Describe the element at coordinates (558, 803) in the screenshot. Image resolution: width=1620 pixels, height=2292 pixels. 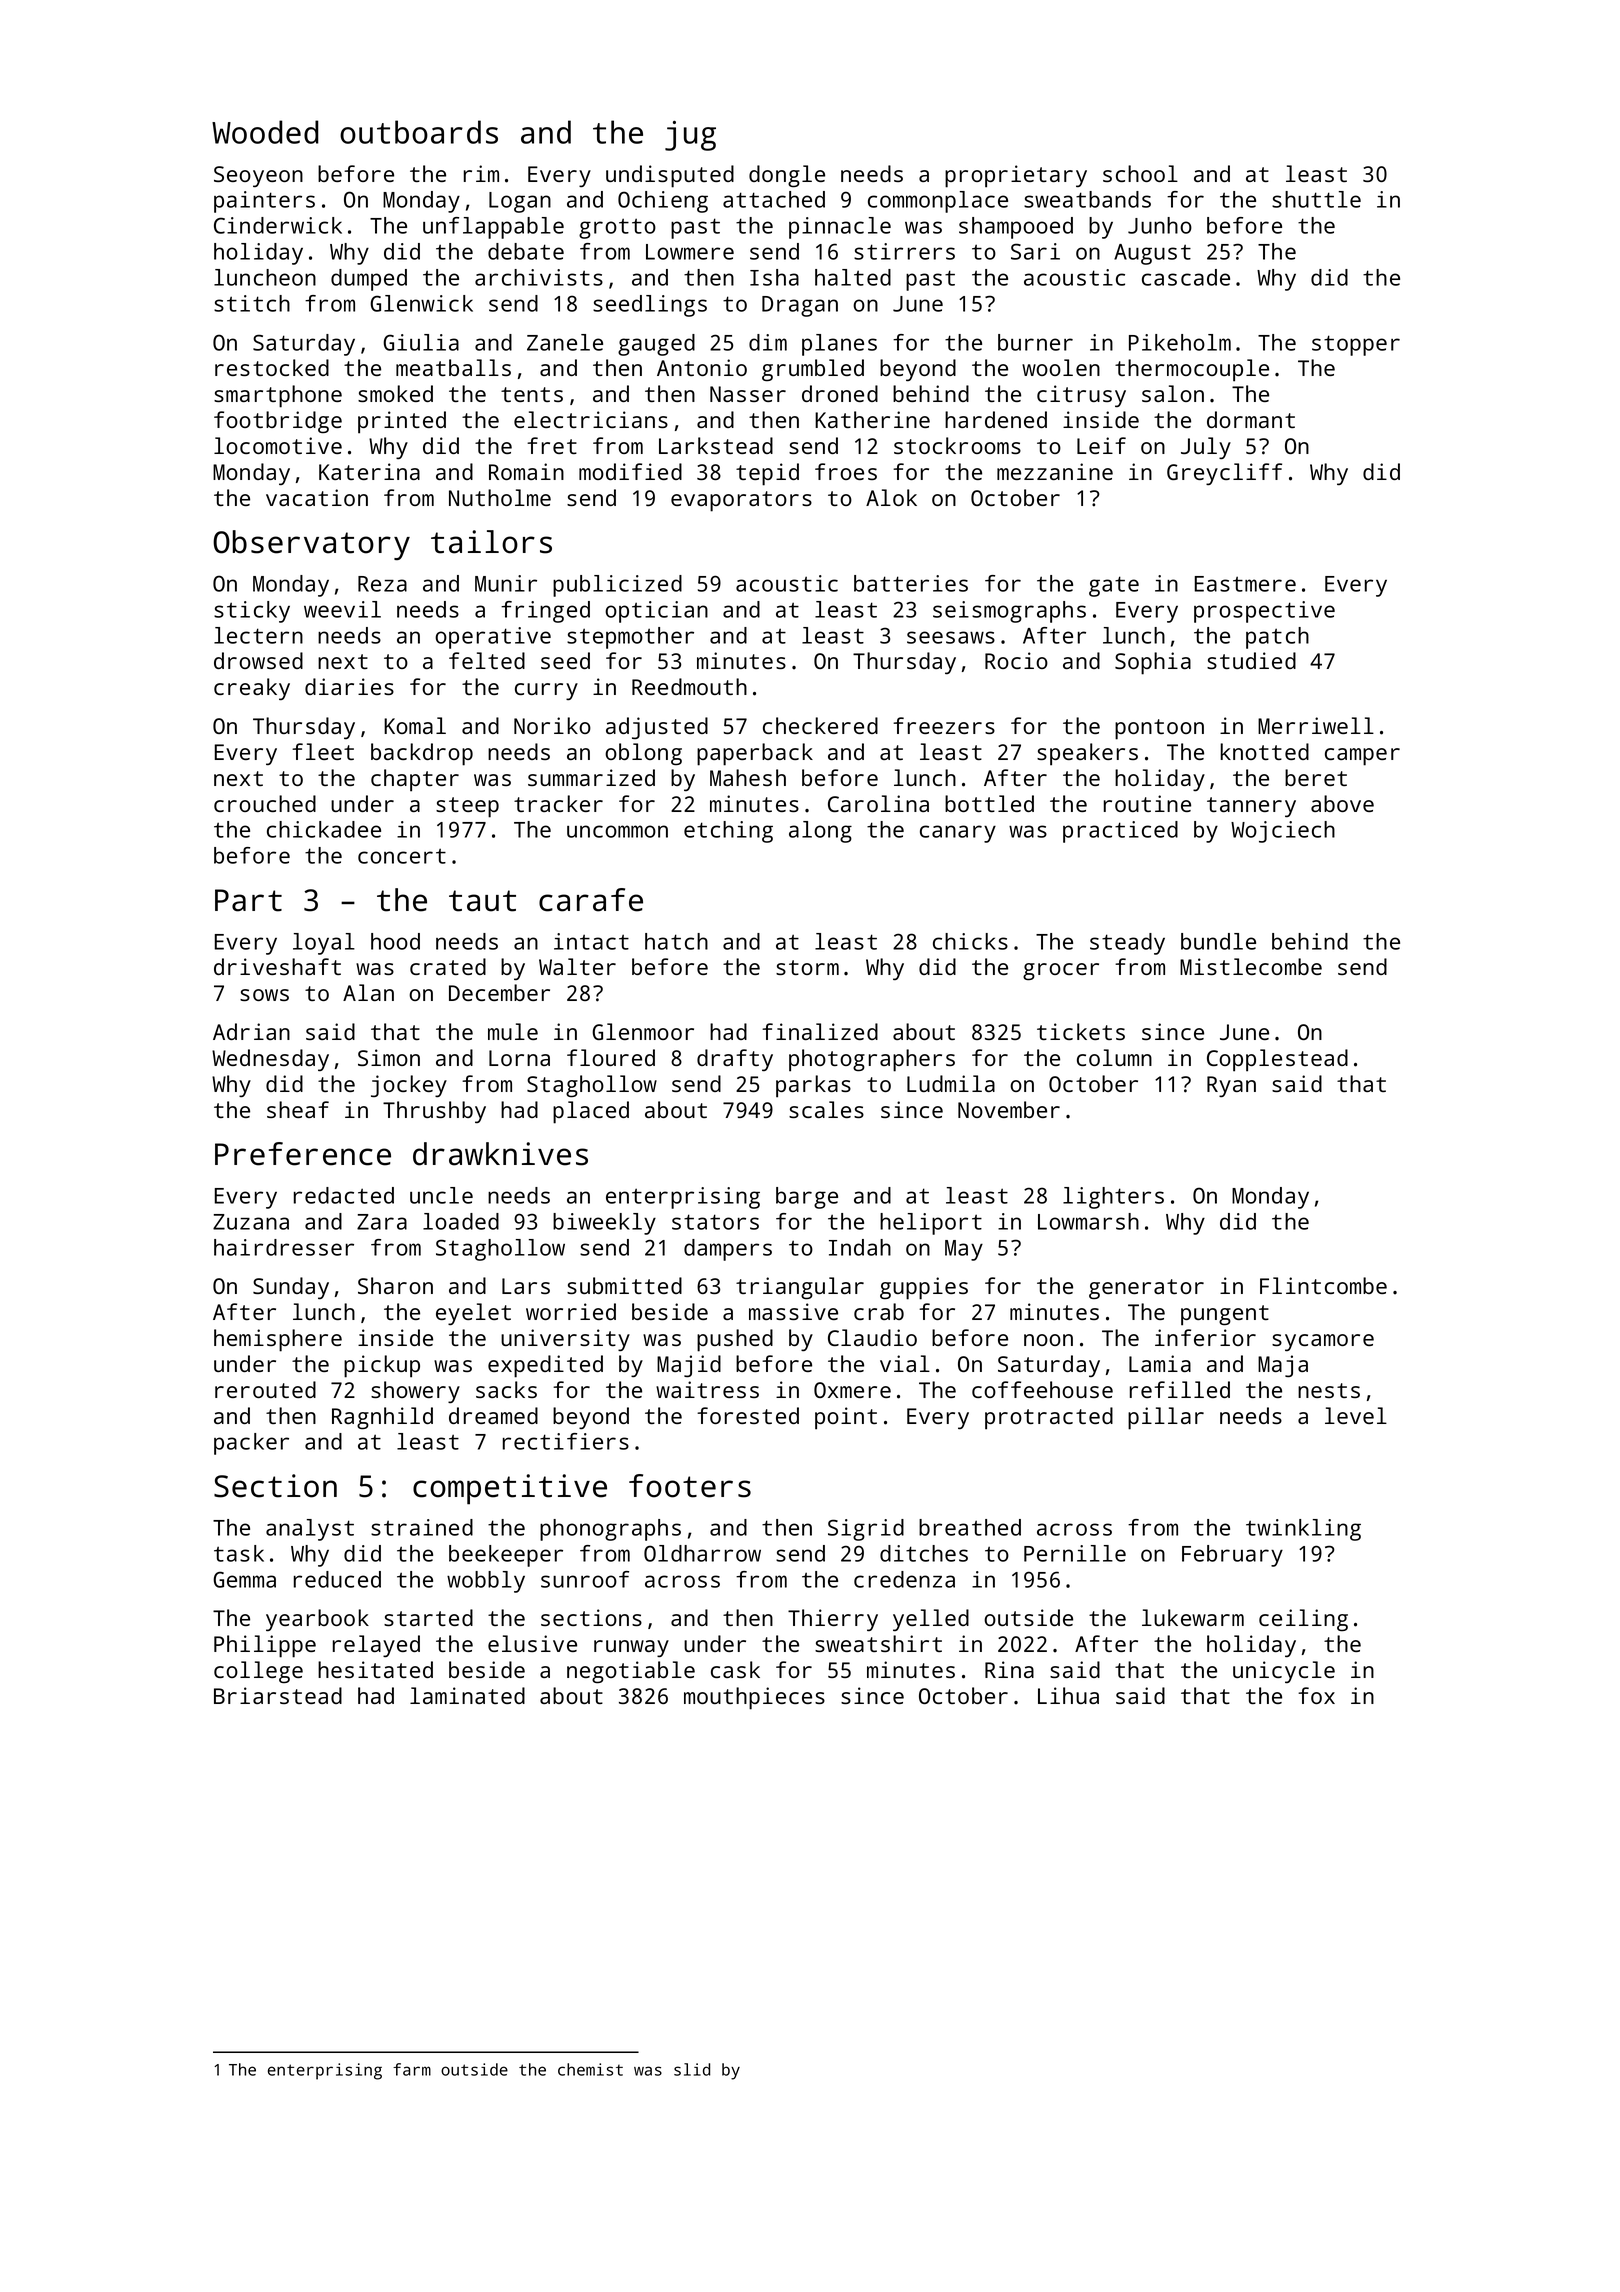
I see `tracker` at that location.
